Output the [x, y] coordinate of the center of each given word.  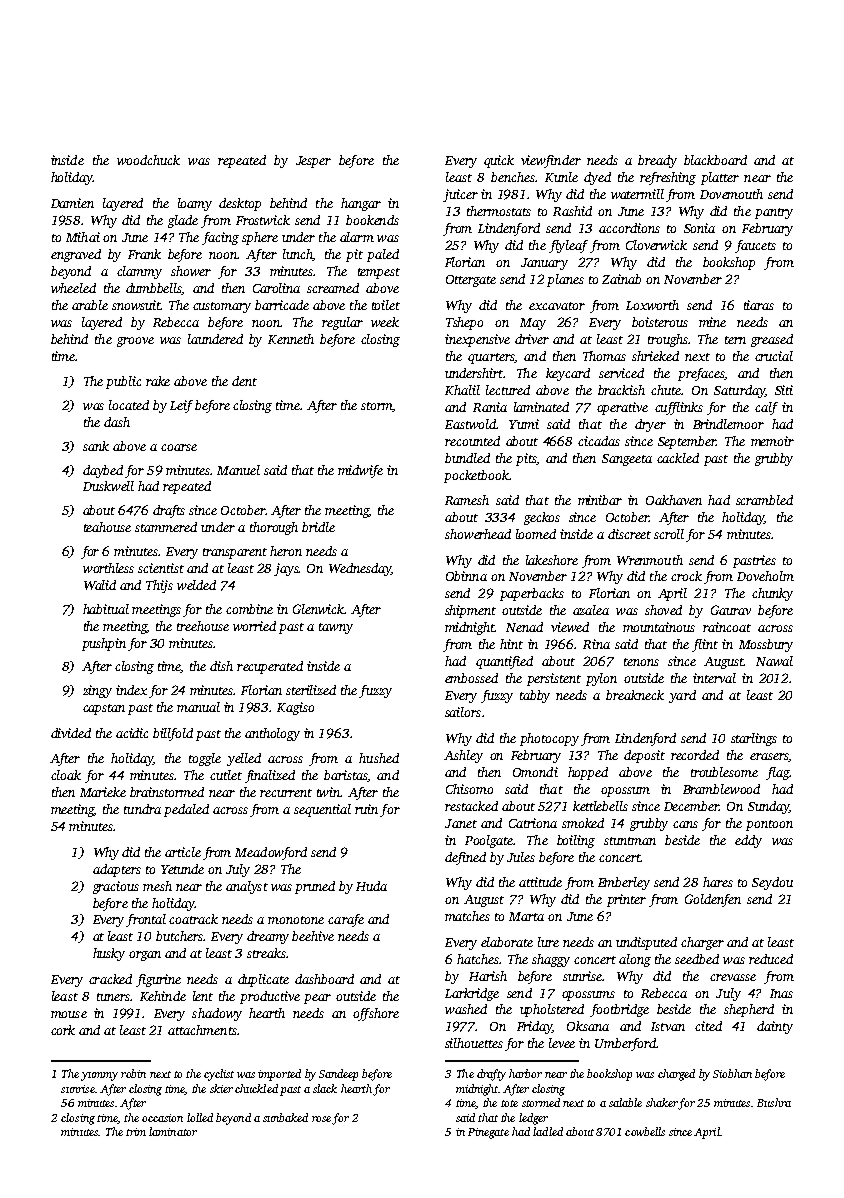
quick [499, 161]
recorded [695, 755]
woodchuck [148, 160]
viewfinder [551, 161]
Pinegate [488, 1133]
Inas [781, 993]
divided [71, 733]
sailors [463, 712]
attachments [202, 1030]
